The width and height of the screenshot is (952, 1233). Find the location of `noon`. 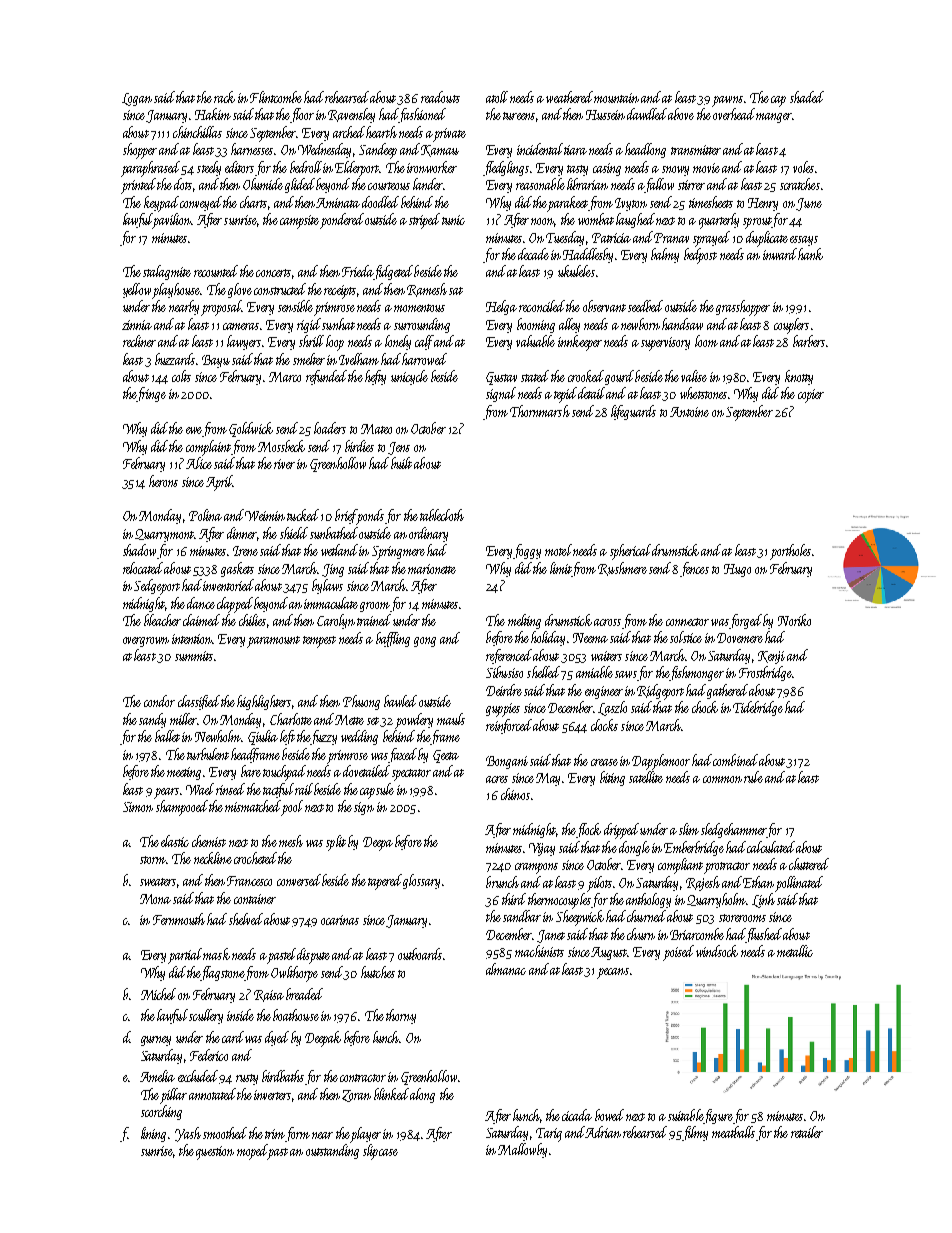

noon is located at coordinates (543, 222).
